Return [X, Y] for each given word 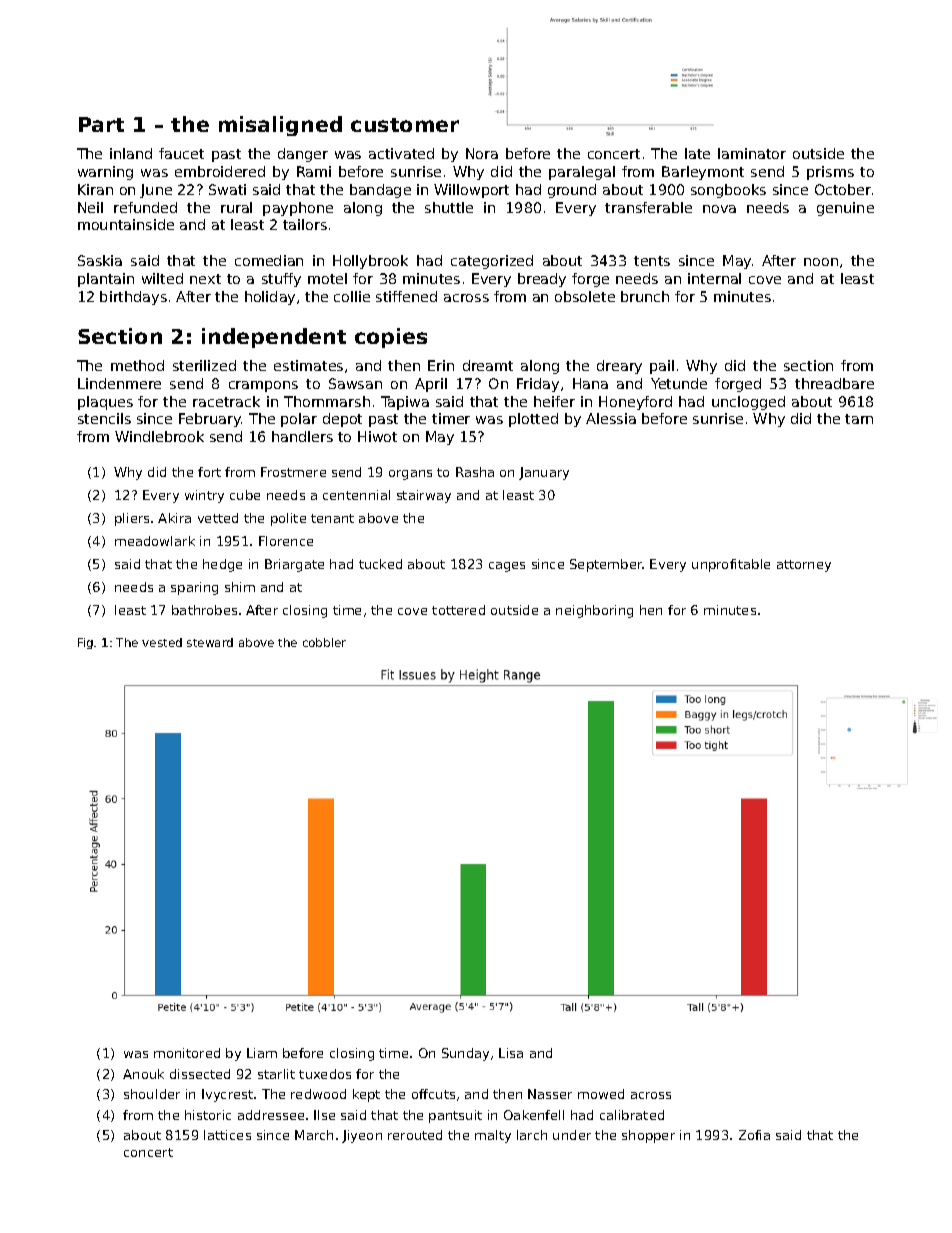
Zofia [754, 1135]
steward [210, 642]
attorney [804, 566]
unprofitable [731, 565]
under [572, 1135]
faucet [181, 153]
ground [572, 191]
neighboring [594, 611]
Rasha [475, 472]
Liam [262, 1053]
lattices [227, 1135]
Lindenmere [119, 383]
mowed [601, 1094]
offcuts [433, 1094]
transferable [648, 207]
